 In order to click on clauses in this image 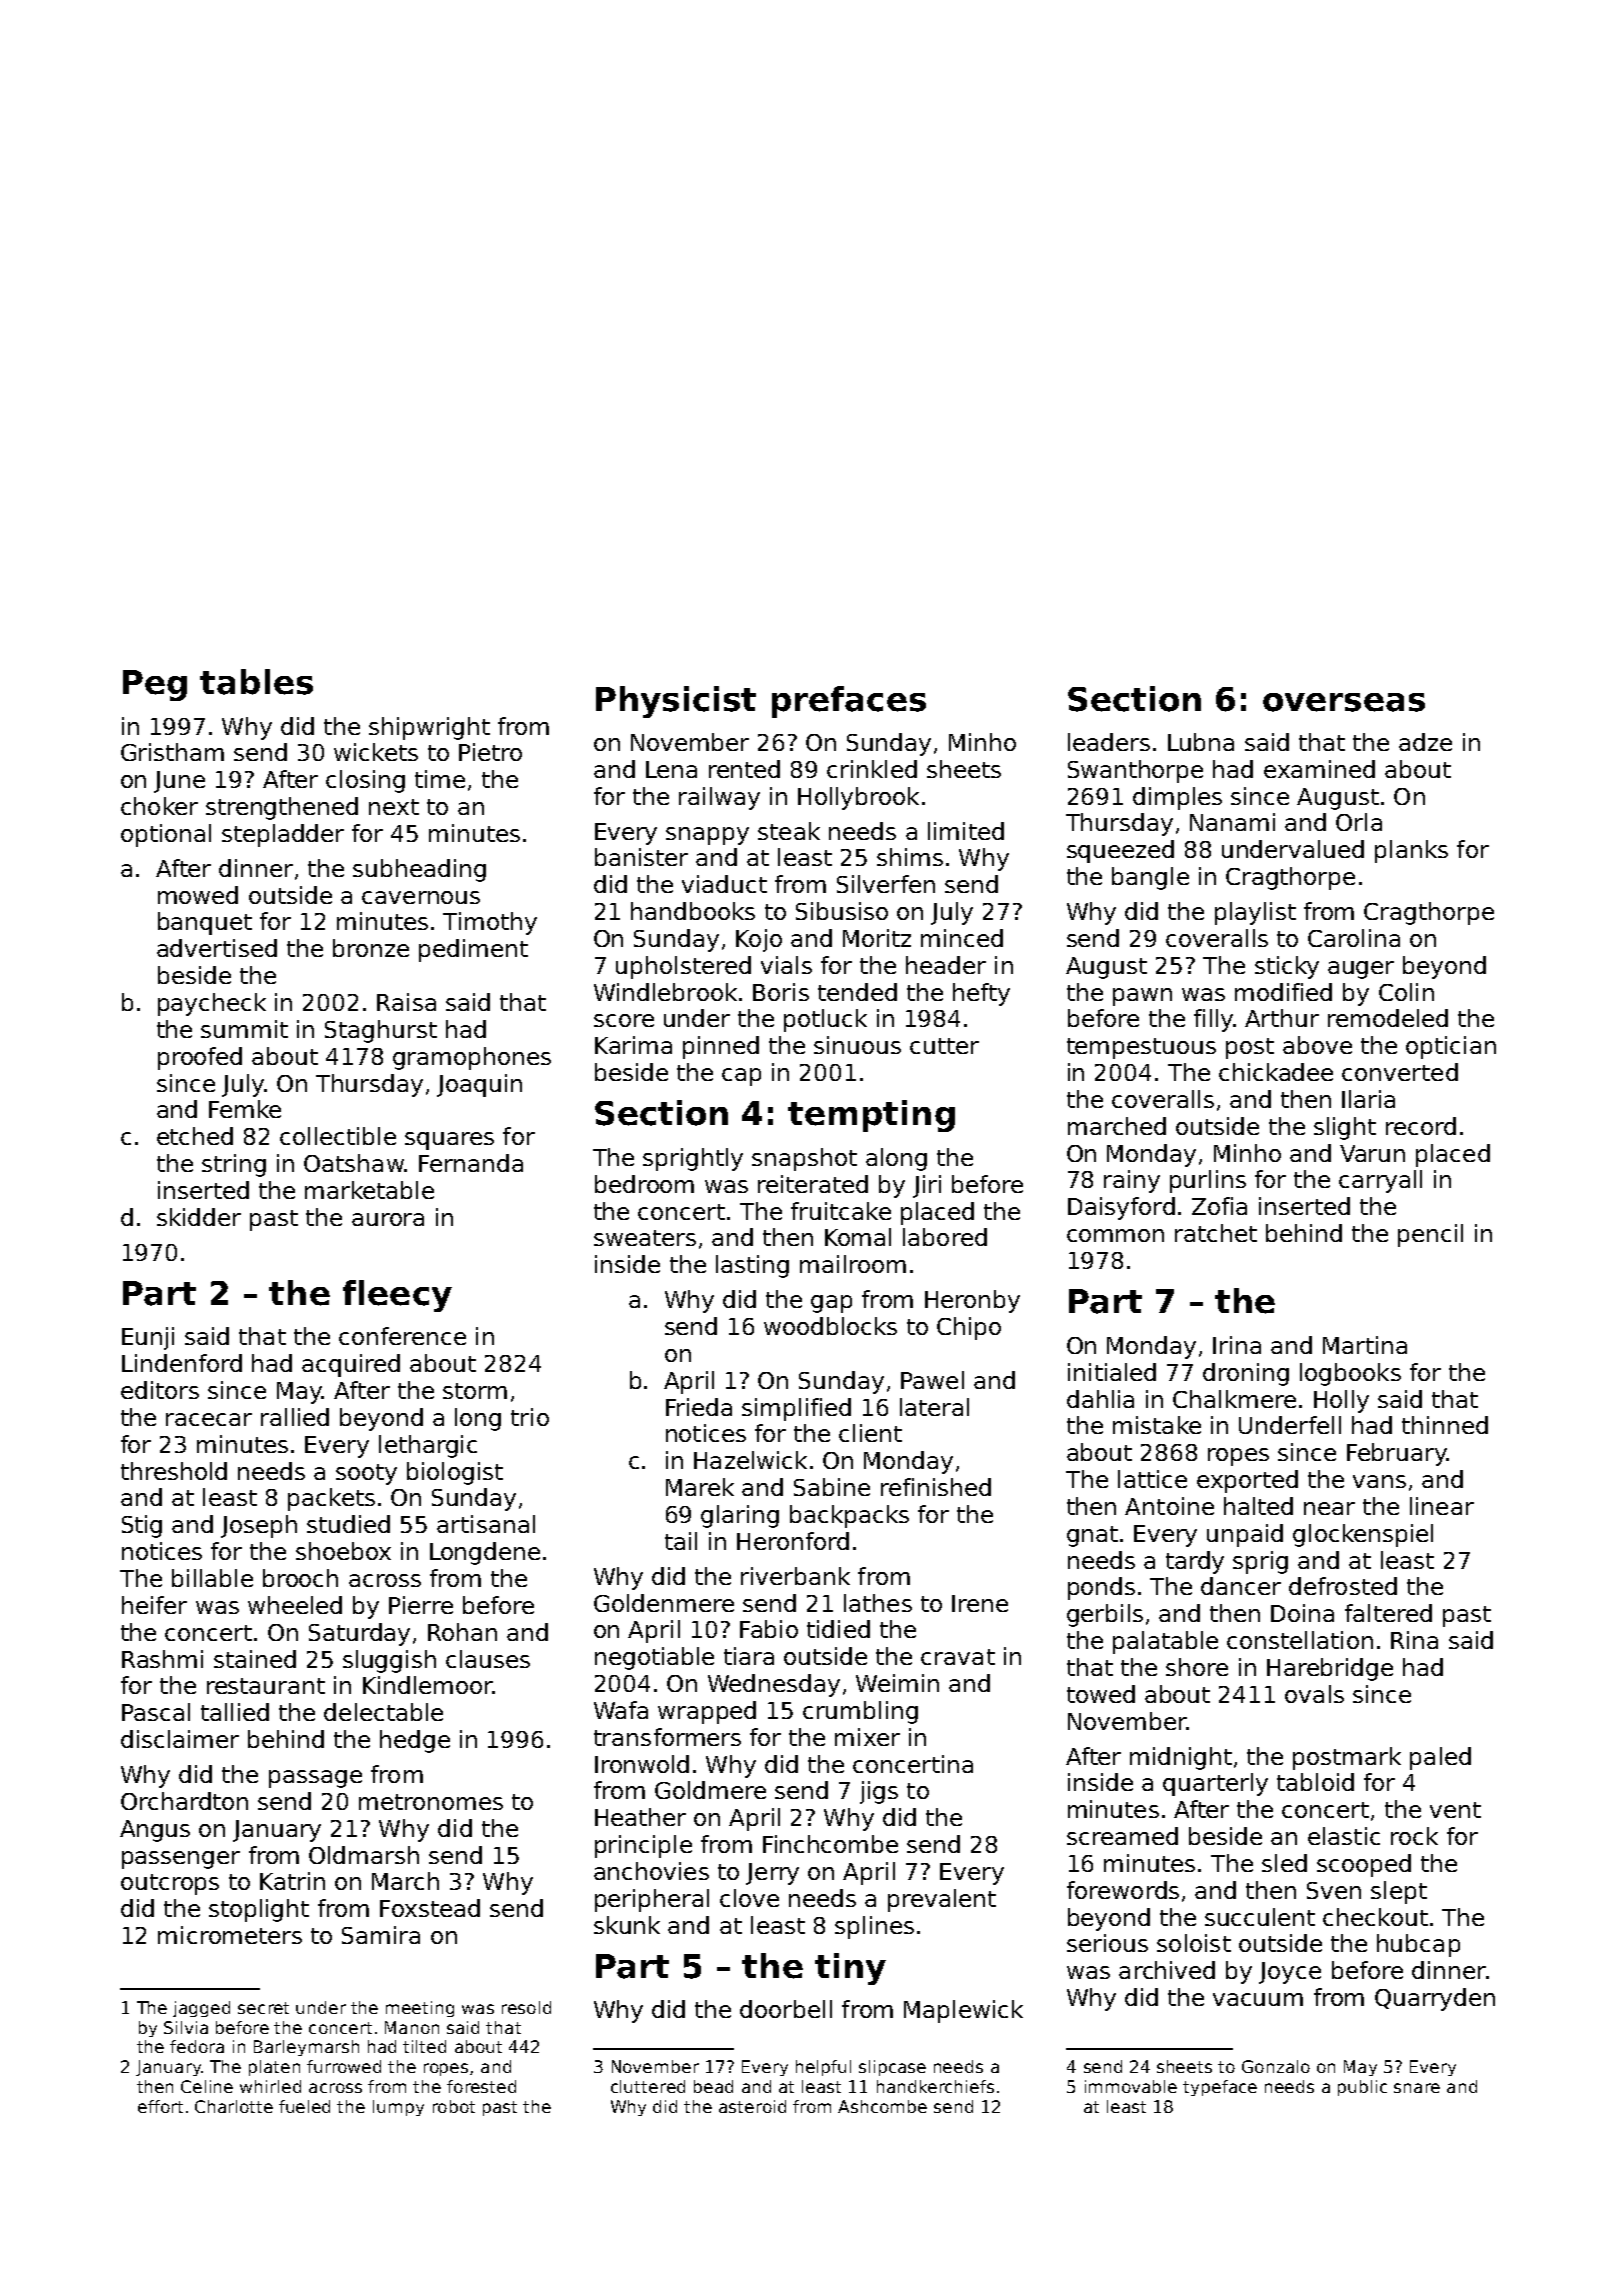, I will do `click(488, 1659)`.
